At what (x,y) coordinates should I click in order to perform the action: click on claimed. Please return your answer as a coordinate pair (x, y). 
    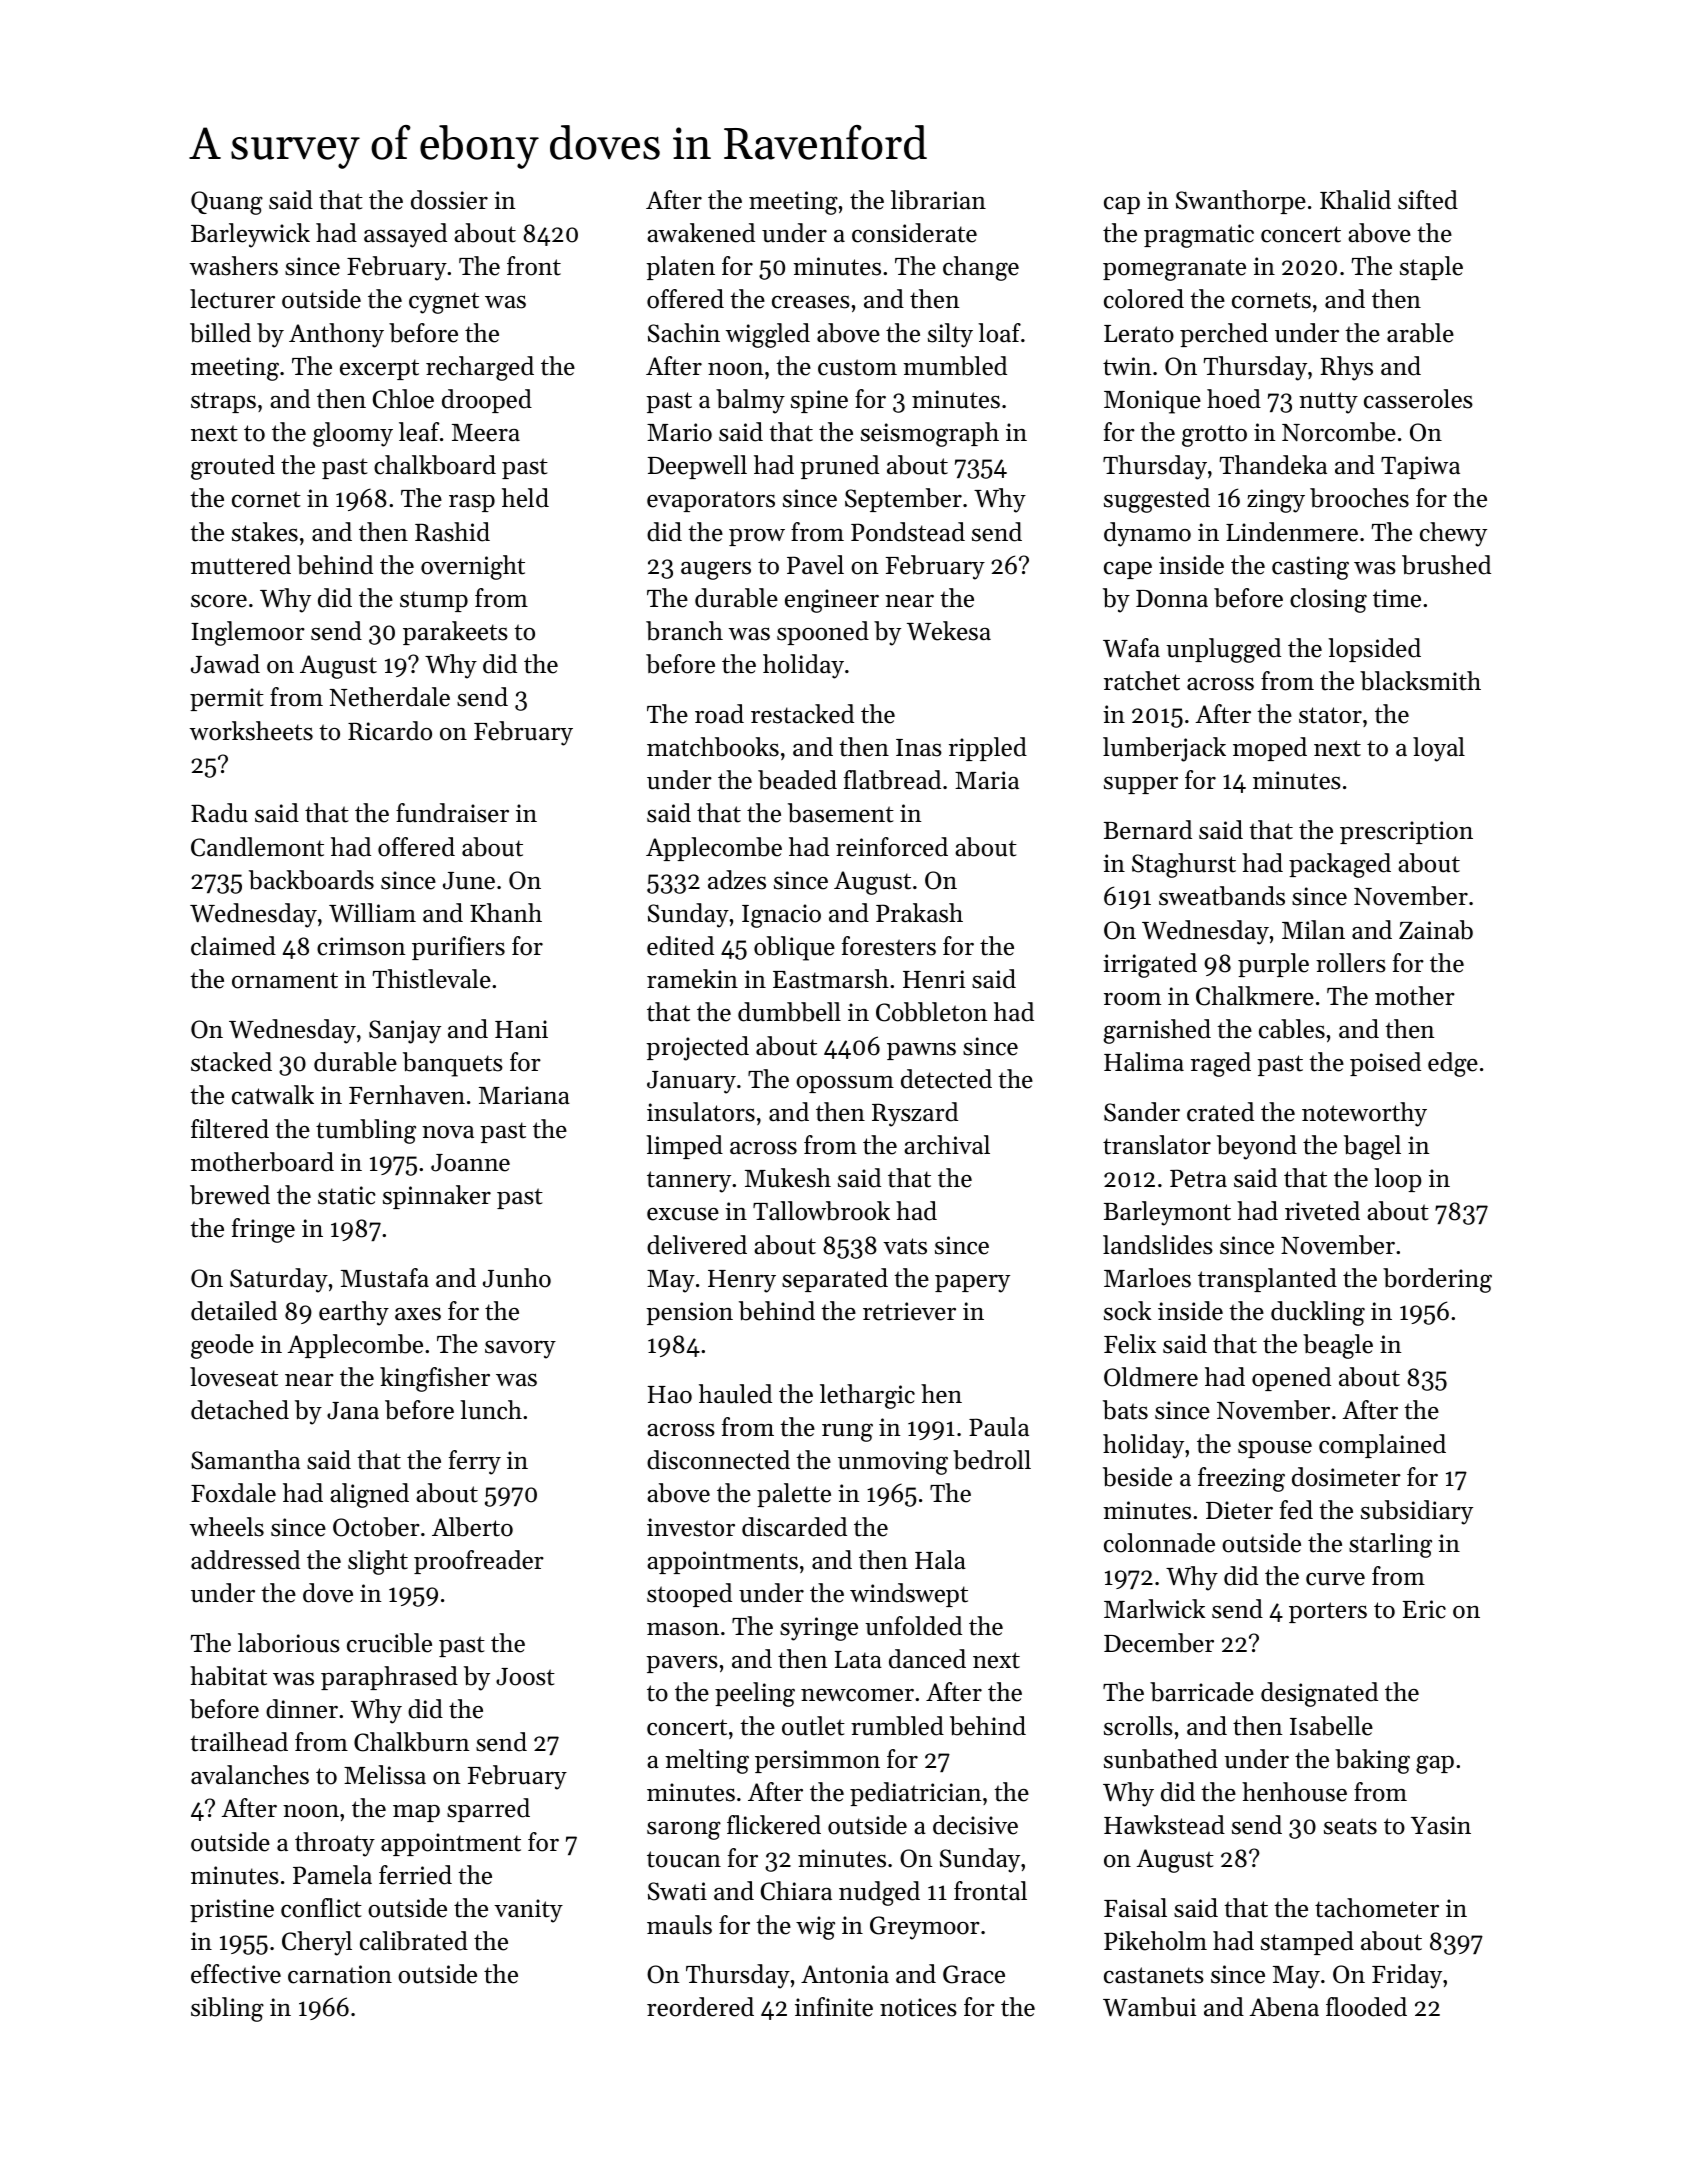
    Looking at the image, I should click on (233, 946).
